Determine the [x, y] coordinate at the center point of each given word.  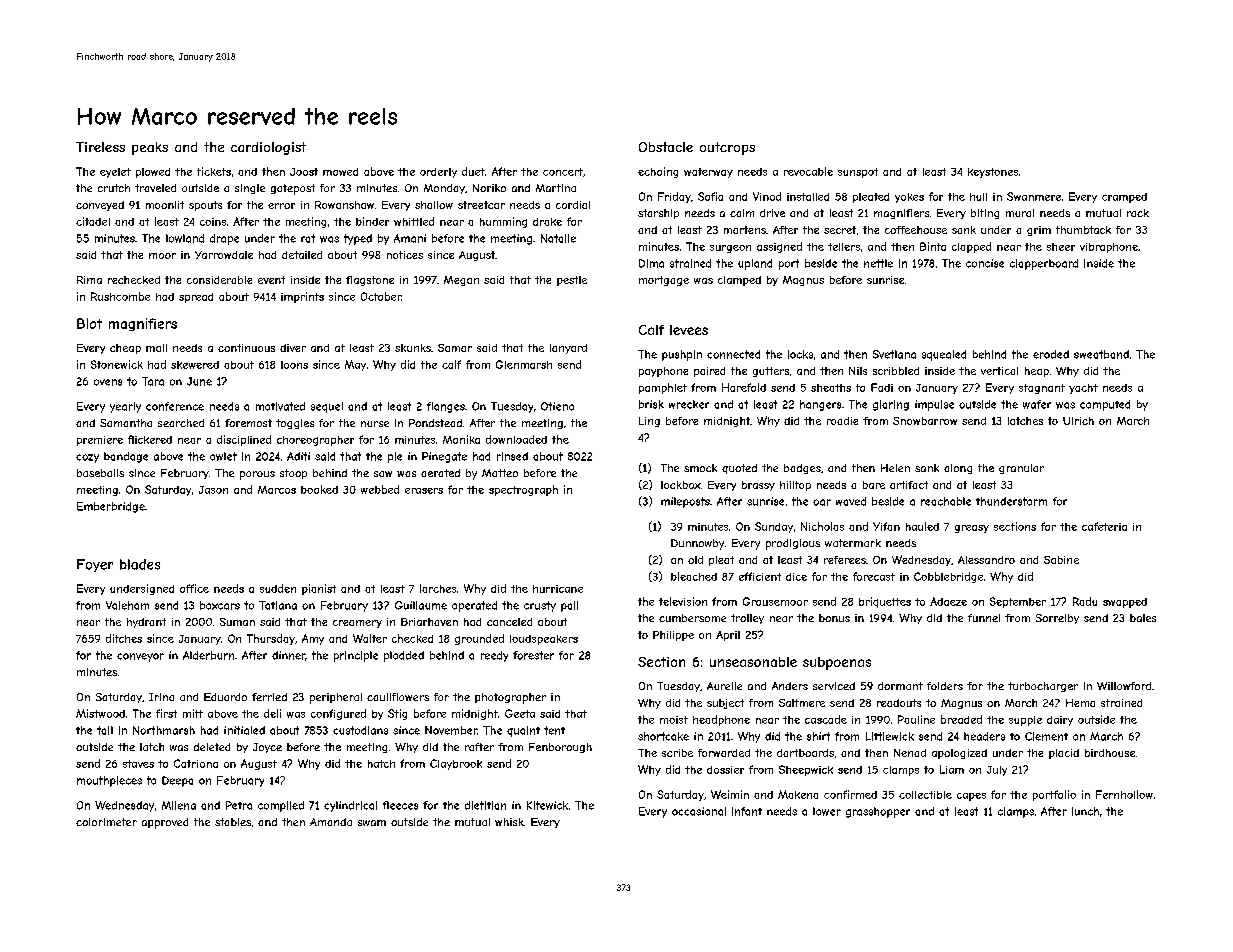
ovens [108, 382]
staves [138, 764]
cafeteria [1104, 526]
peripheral [336, 698]
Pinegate [444, 457]
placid [1064, 754]
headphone [721, 720]
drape [224, 239]
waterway [708, 173]
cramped [1124, 198]
